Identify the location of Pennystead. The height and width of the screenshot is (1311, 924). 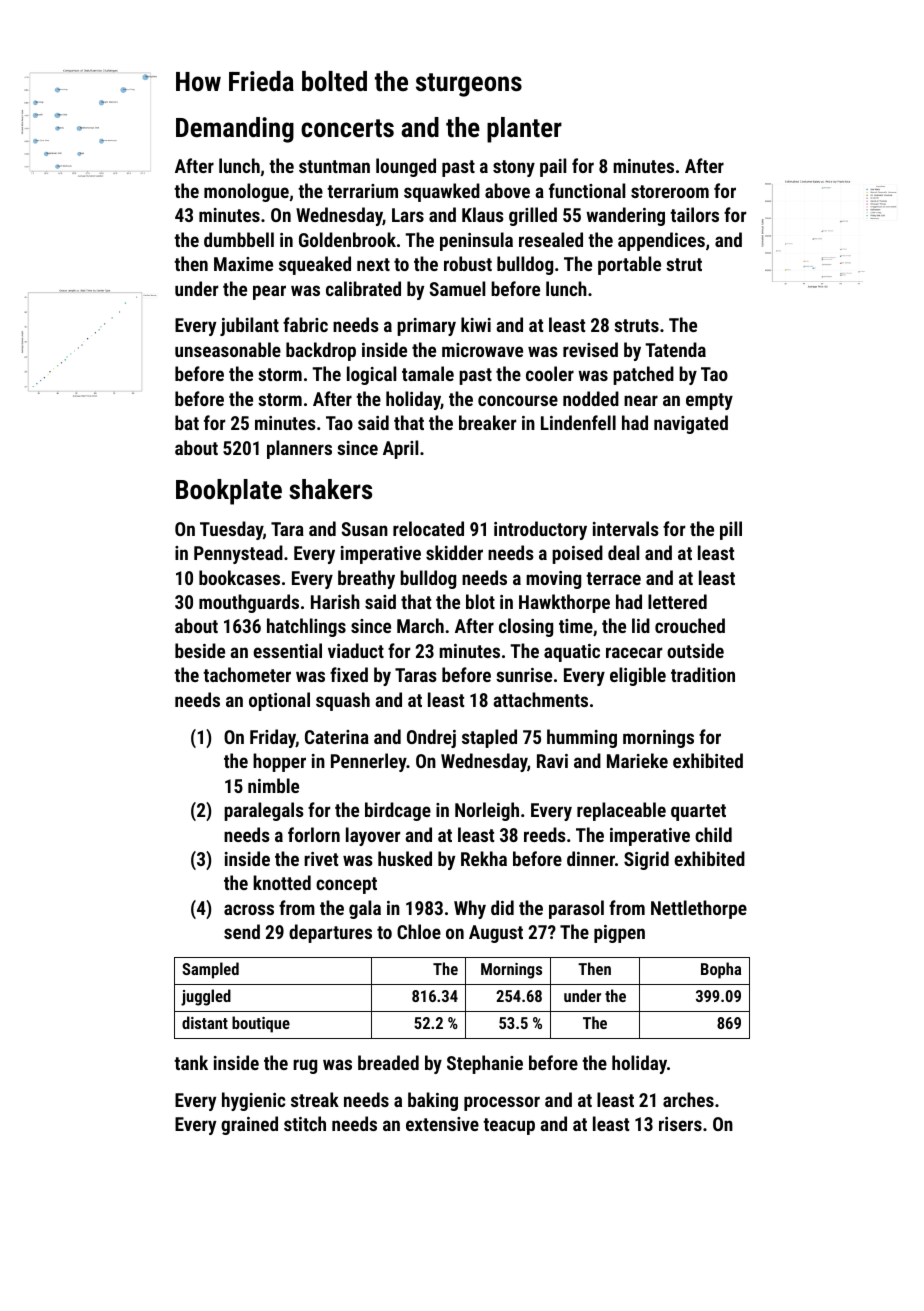
(238, 554).
